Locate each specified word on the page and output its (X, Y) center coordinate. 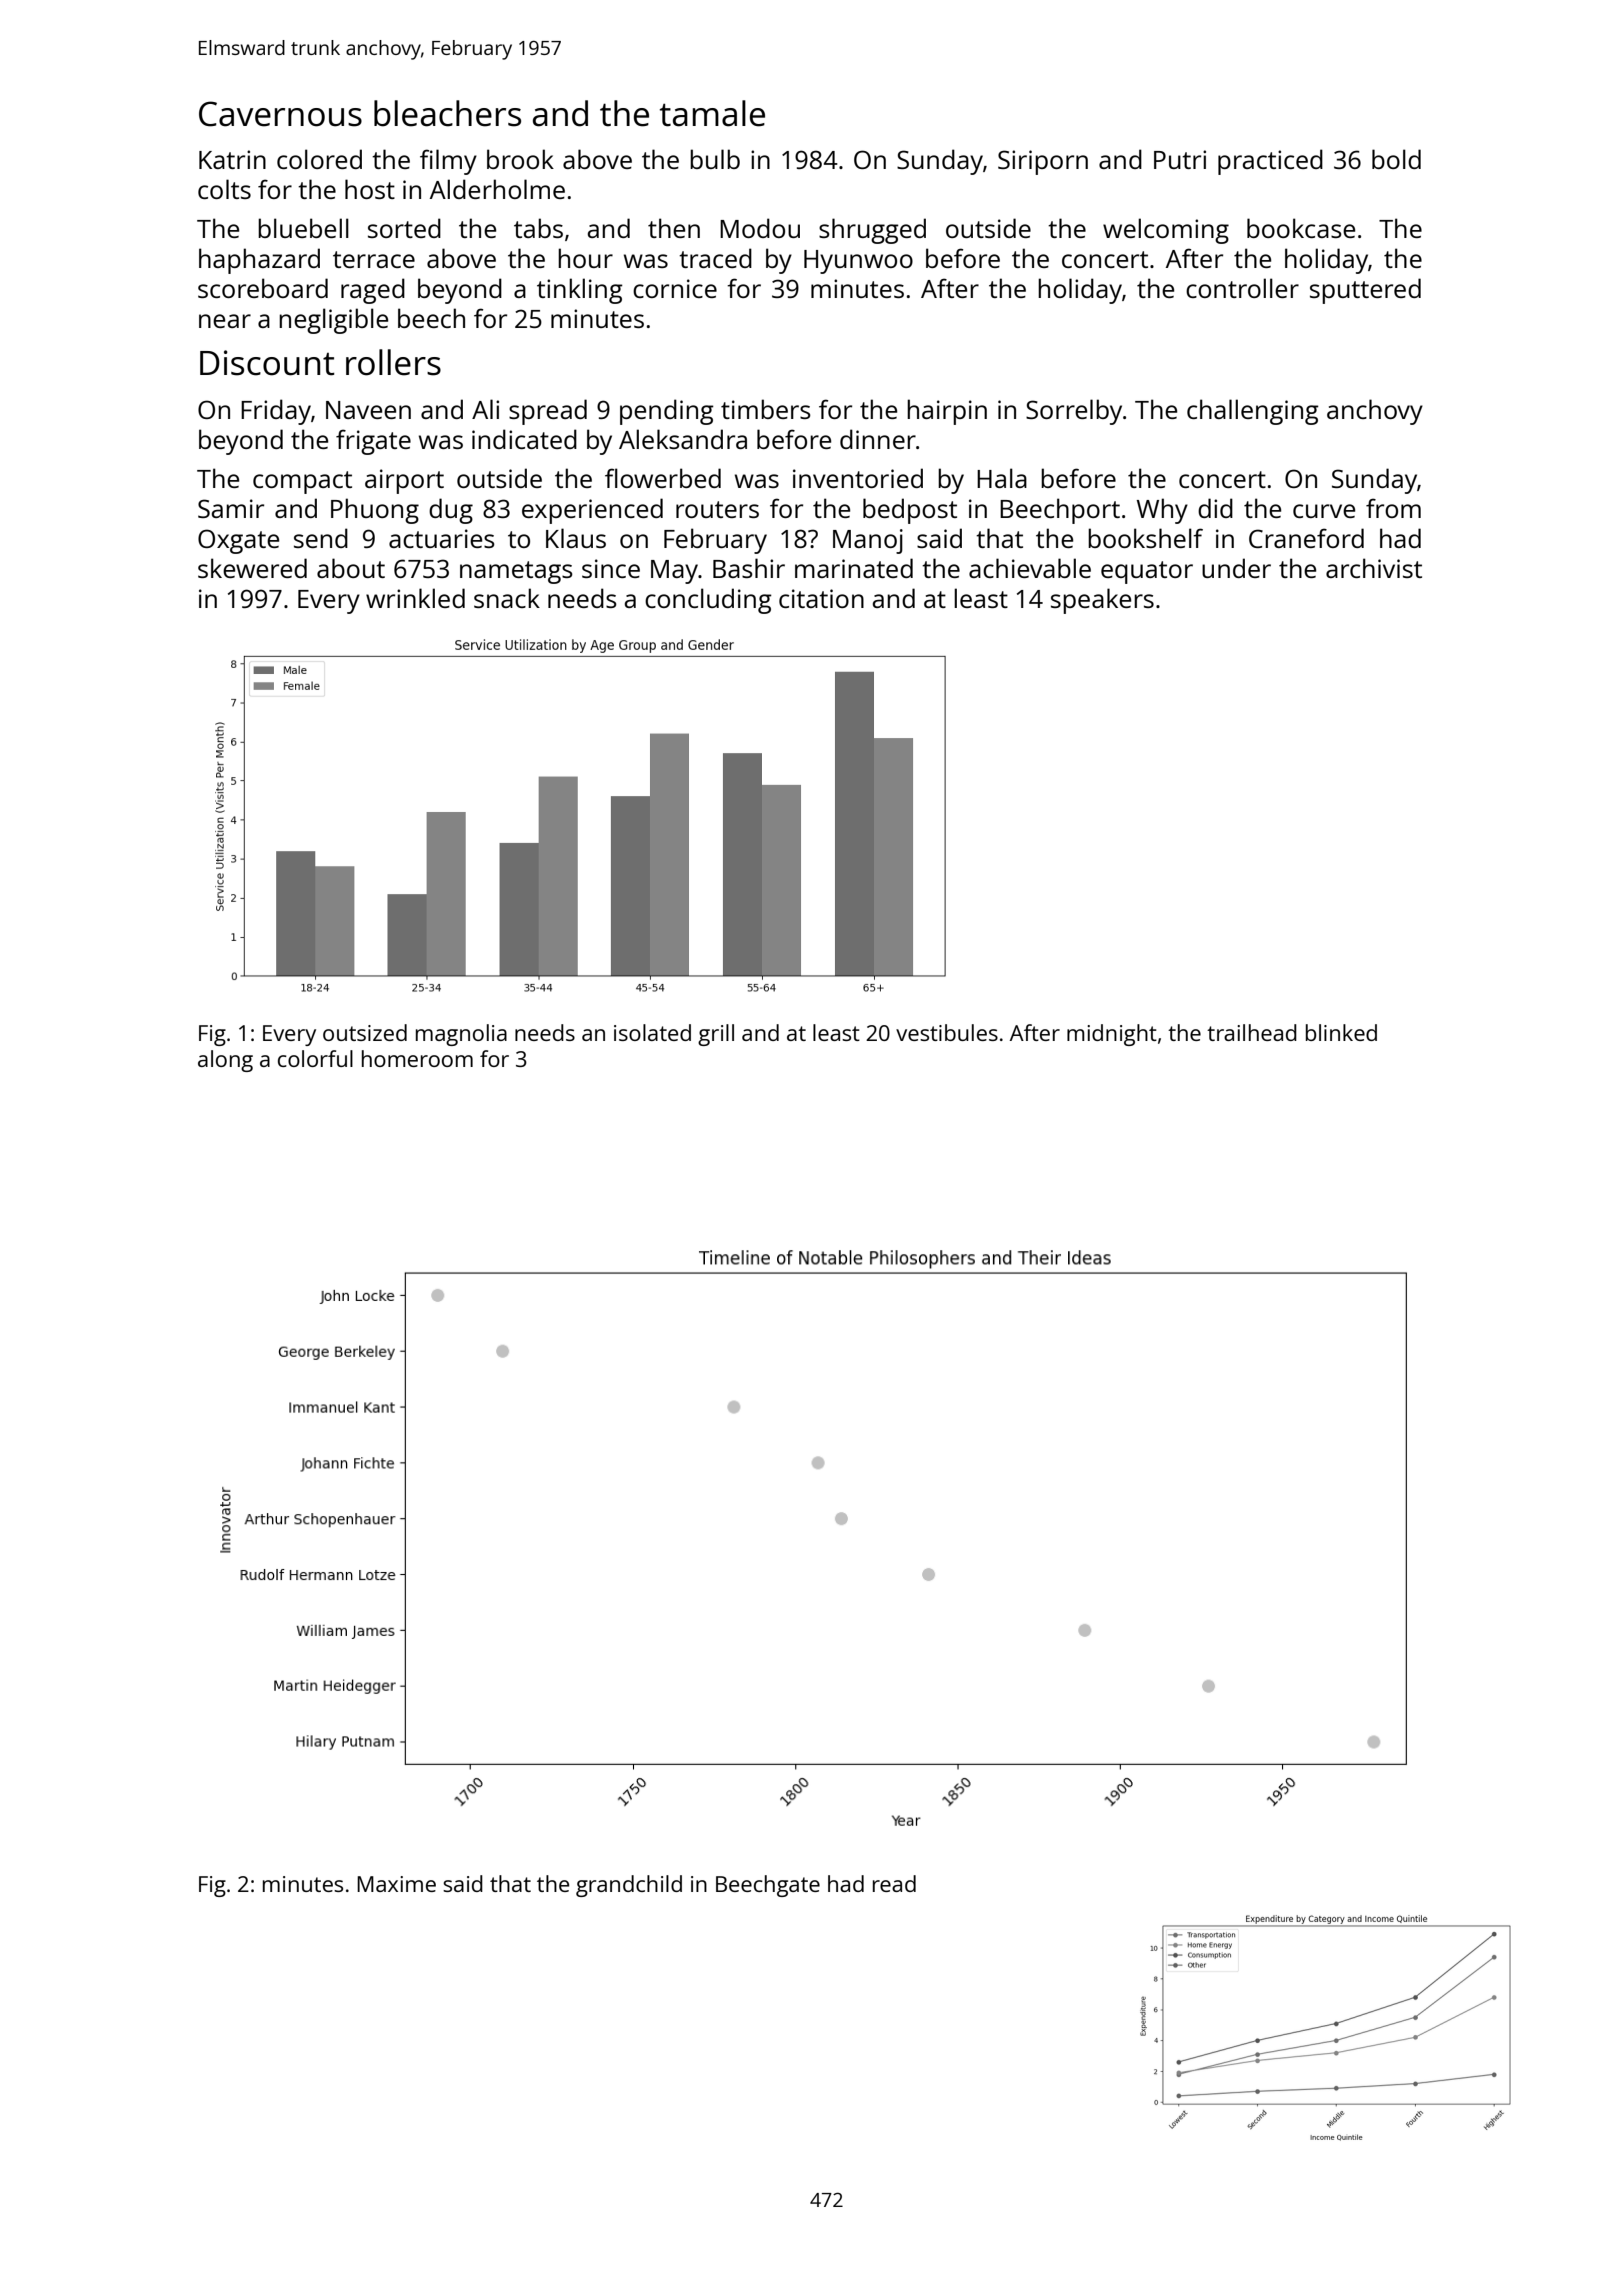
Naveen (368, 410)
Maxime (396, 1884)
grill (716, 1035)
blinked (1341, 1032)
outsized (365, 1032)
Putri (1180, 159)
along (225, 1061)
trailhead (1252, 1032)
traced (715, 258)
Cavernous (280, 114)
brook (520, 159)
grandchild (629, 1886)
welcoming (1166, 231)
